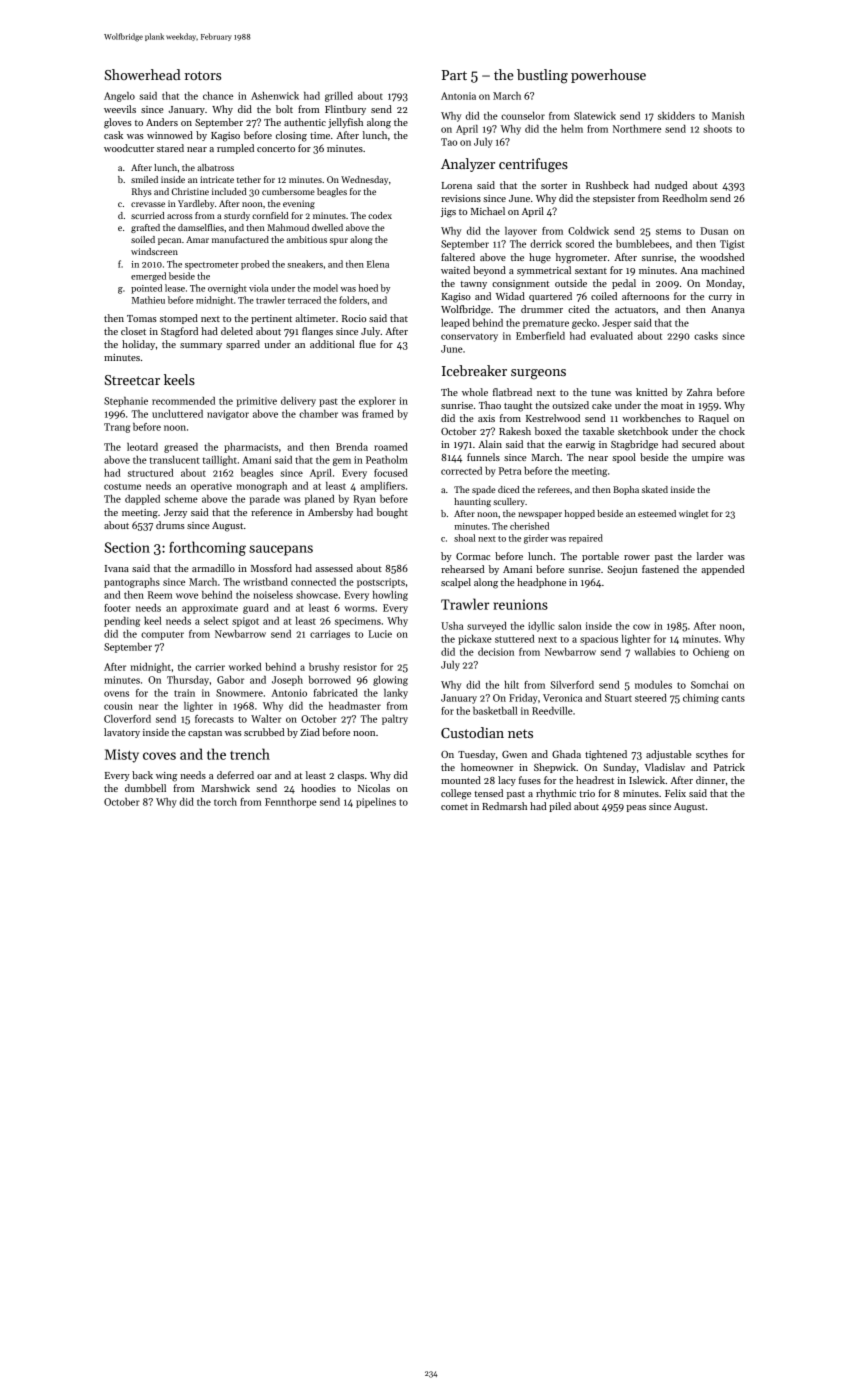  I want to click on ovens, so click(116, 694).
